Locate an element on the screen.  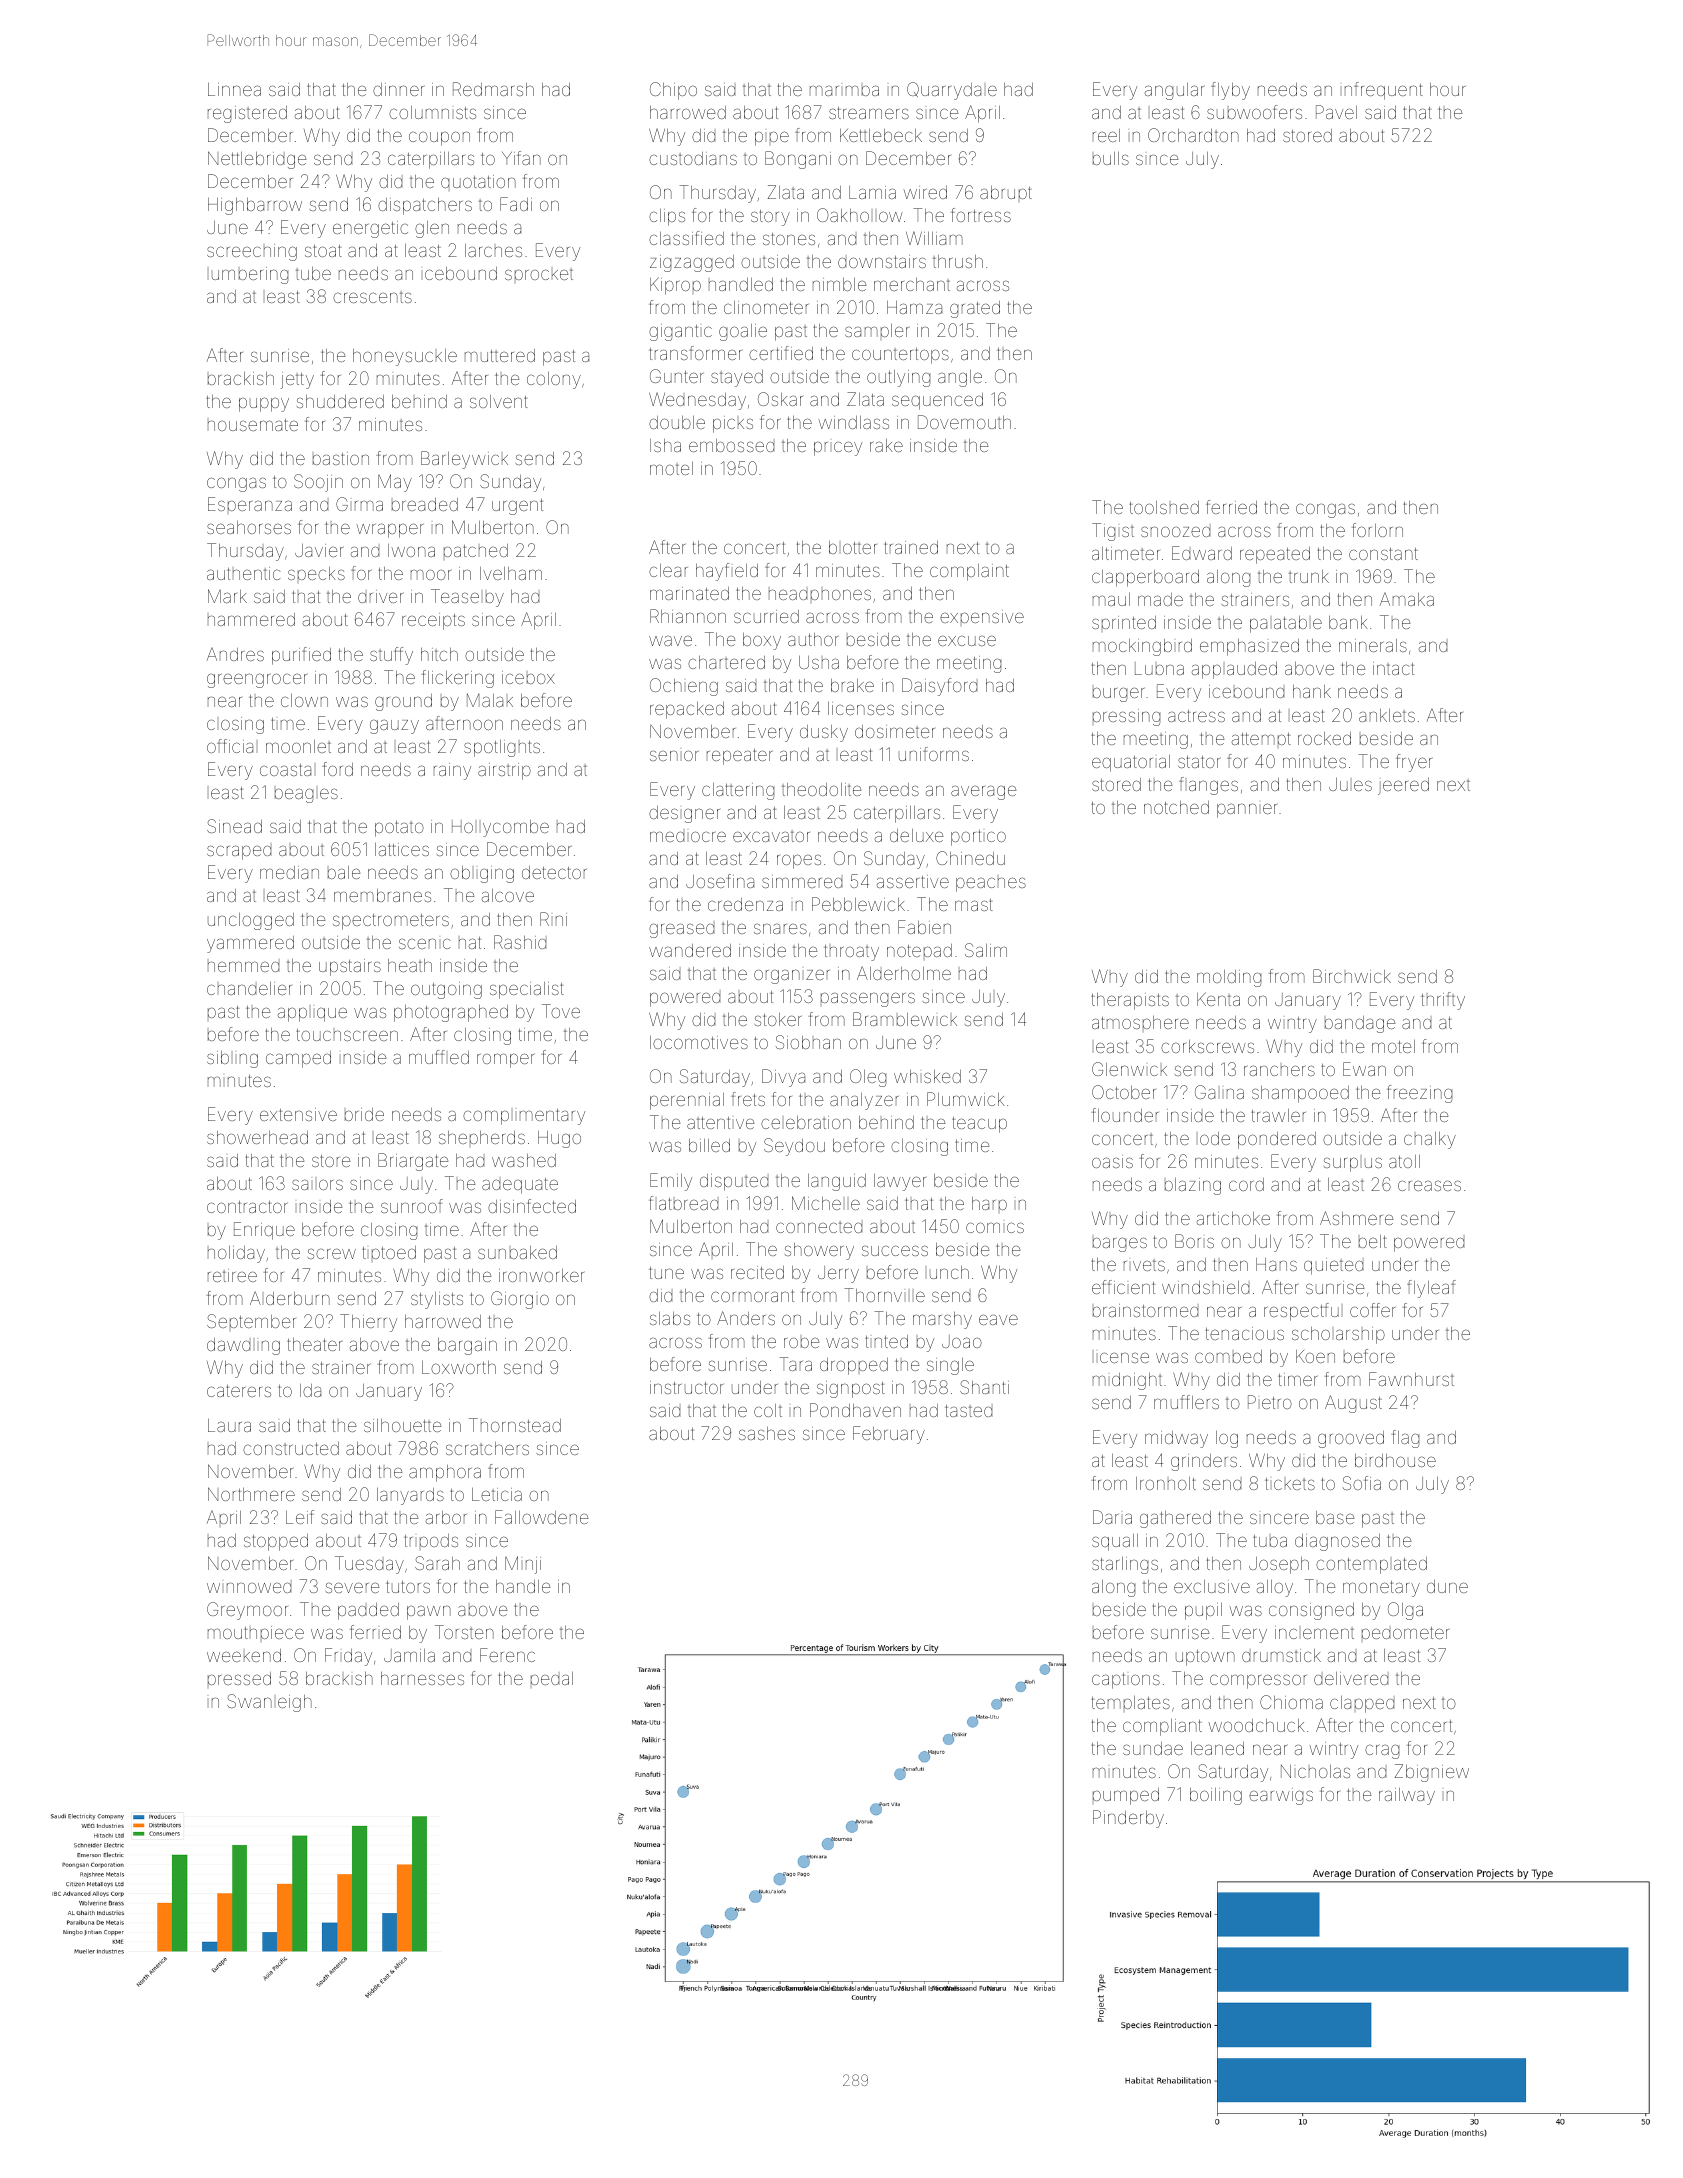
Fawnhurst is located at coordinates (1411, 1379).
